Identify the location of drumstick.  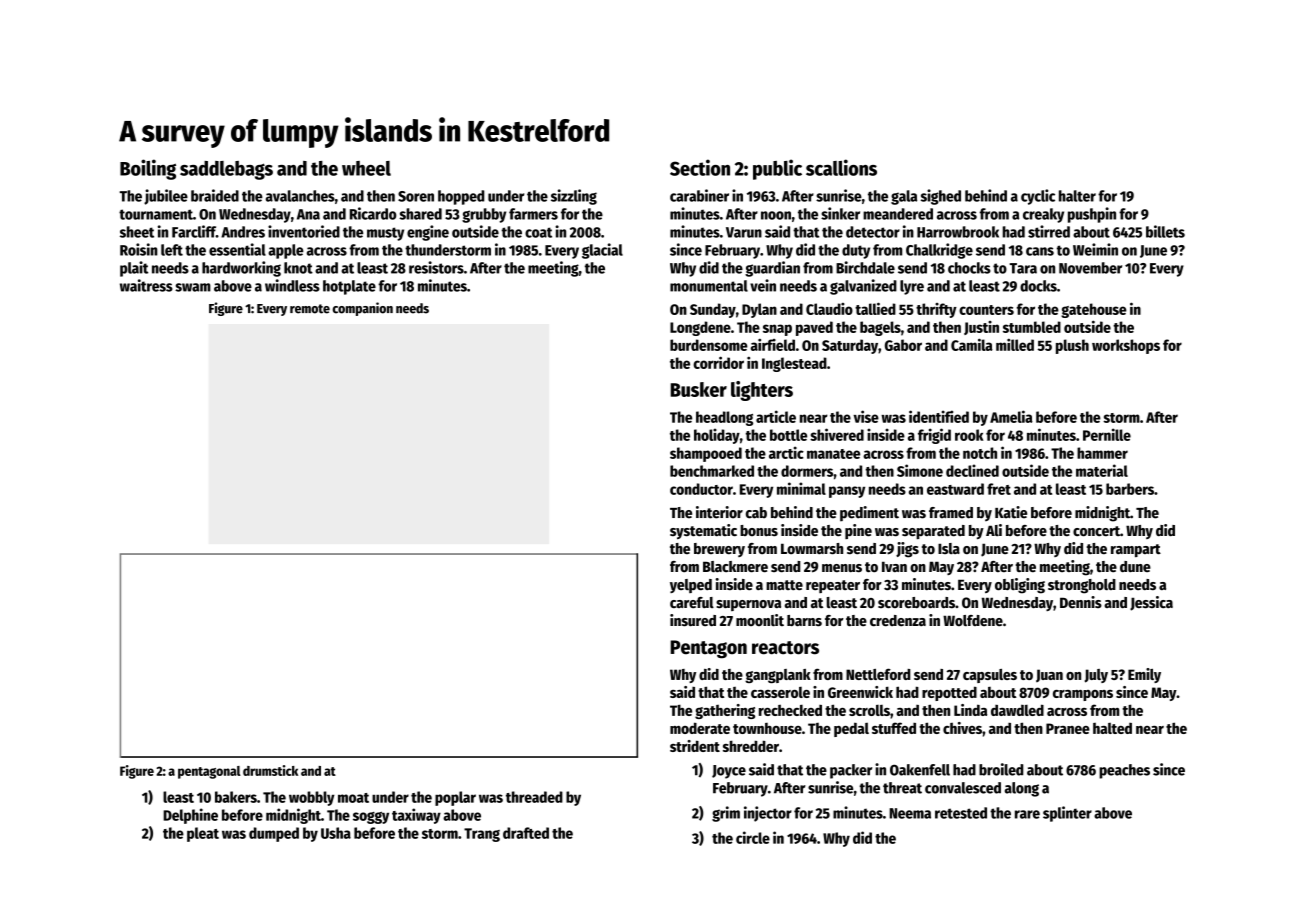
(270, 770).
